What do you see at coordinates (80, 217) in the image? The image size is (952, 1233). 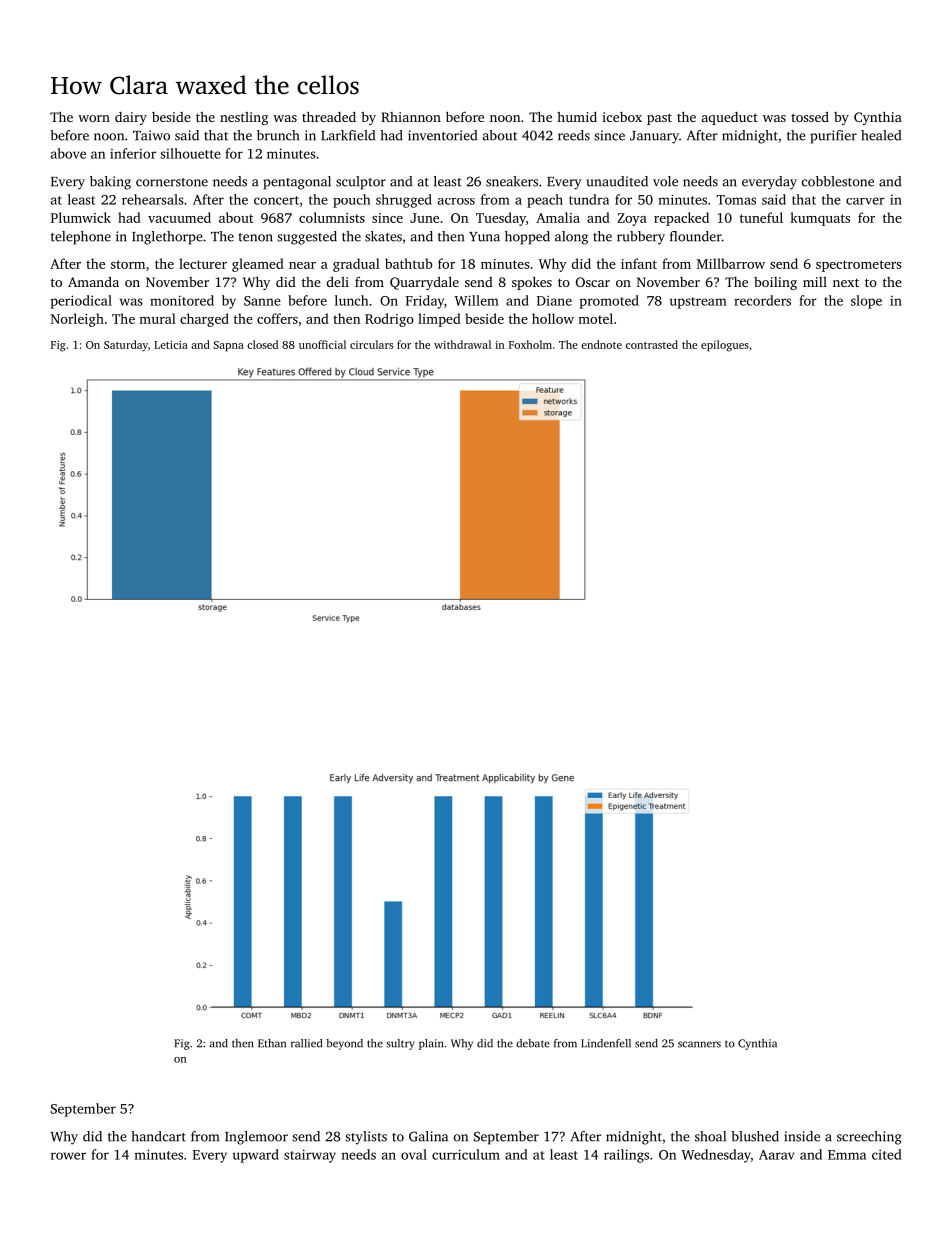 I see `Plumwick` at bounding box center [80, 217].
